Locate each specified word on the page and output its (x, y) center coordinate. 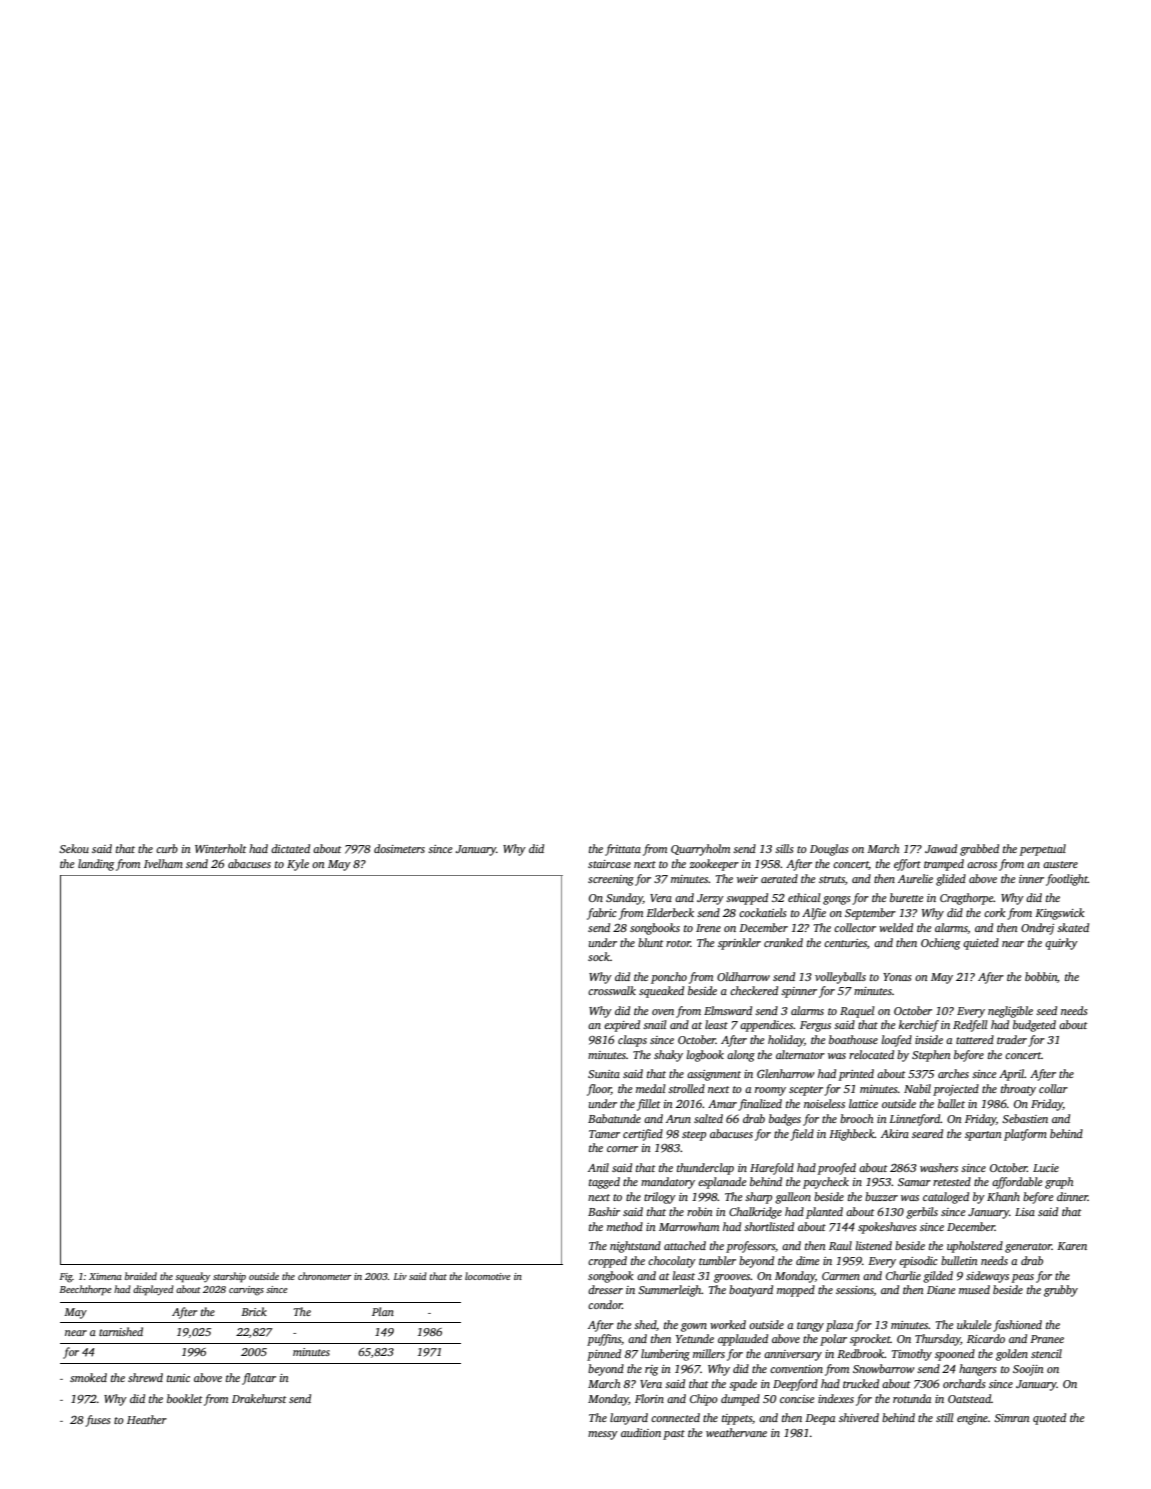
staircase (609, 864)
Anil (598, 1167)
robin (700, 1211)
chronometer (324, 1276)
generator (1028, 1248)
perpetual (1043, 850)
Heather (147, 1419)
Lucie (1046, 1168)
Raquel (857, 1012)
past (674, 1435)
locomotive (487, 1276)
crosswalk (612, 990)
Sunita (604, 1074)
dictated (290, 848)
